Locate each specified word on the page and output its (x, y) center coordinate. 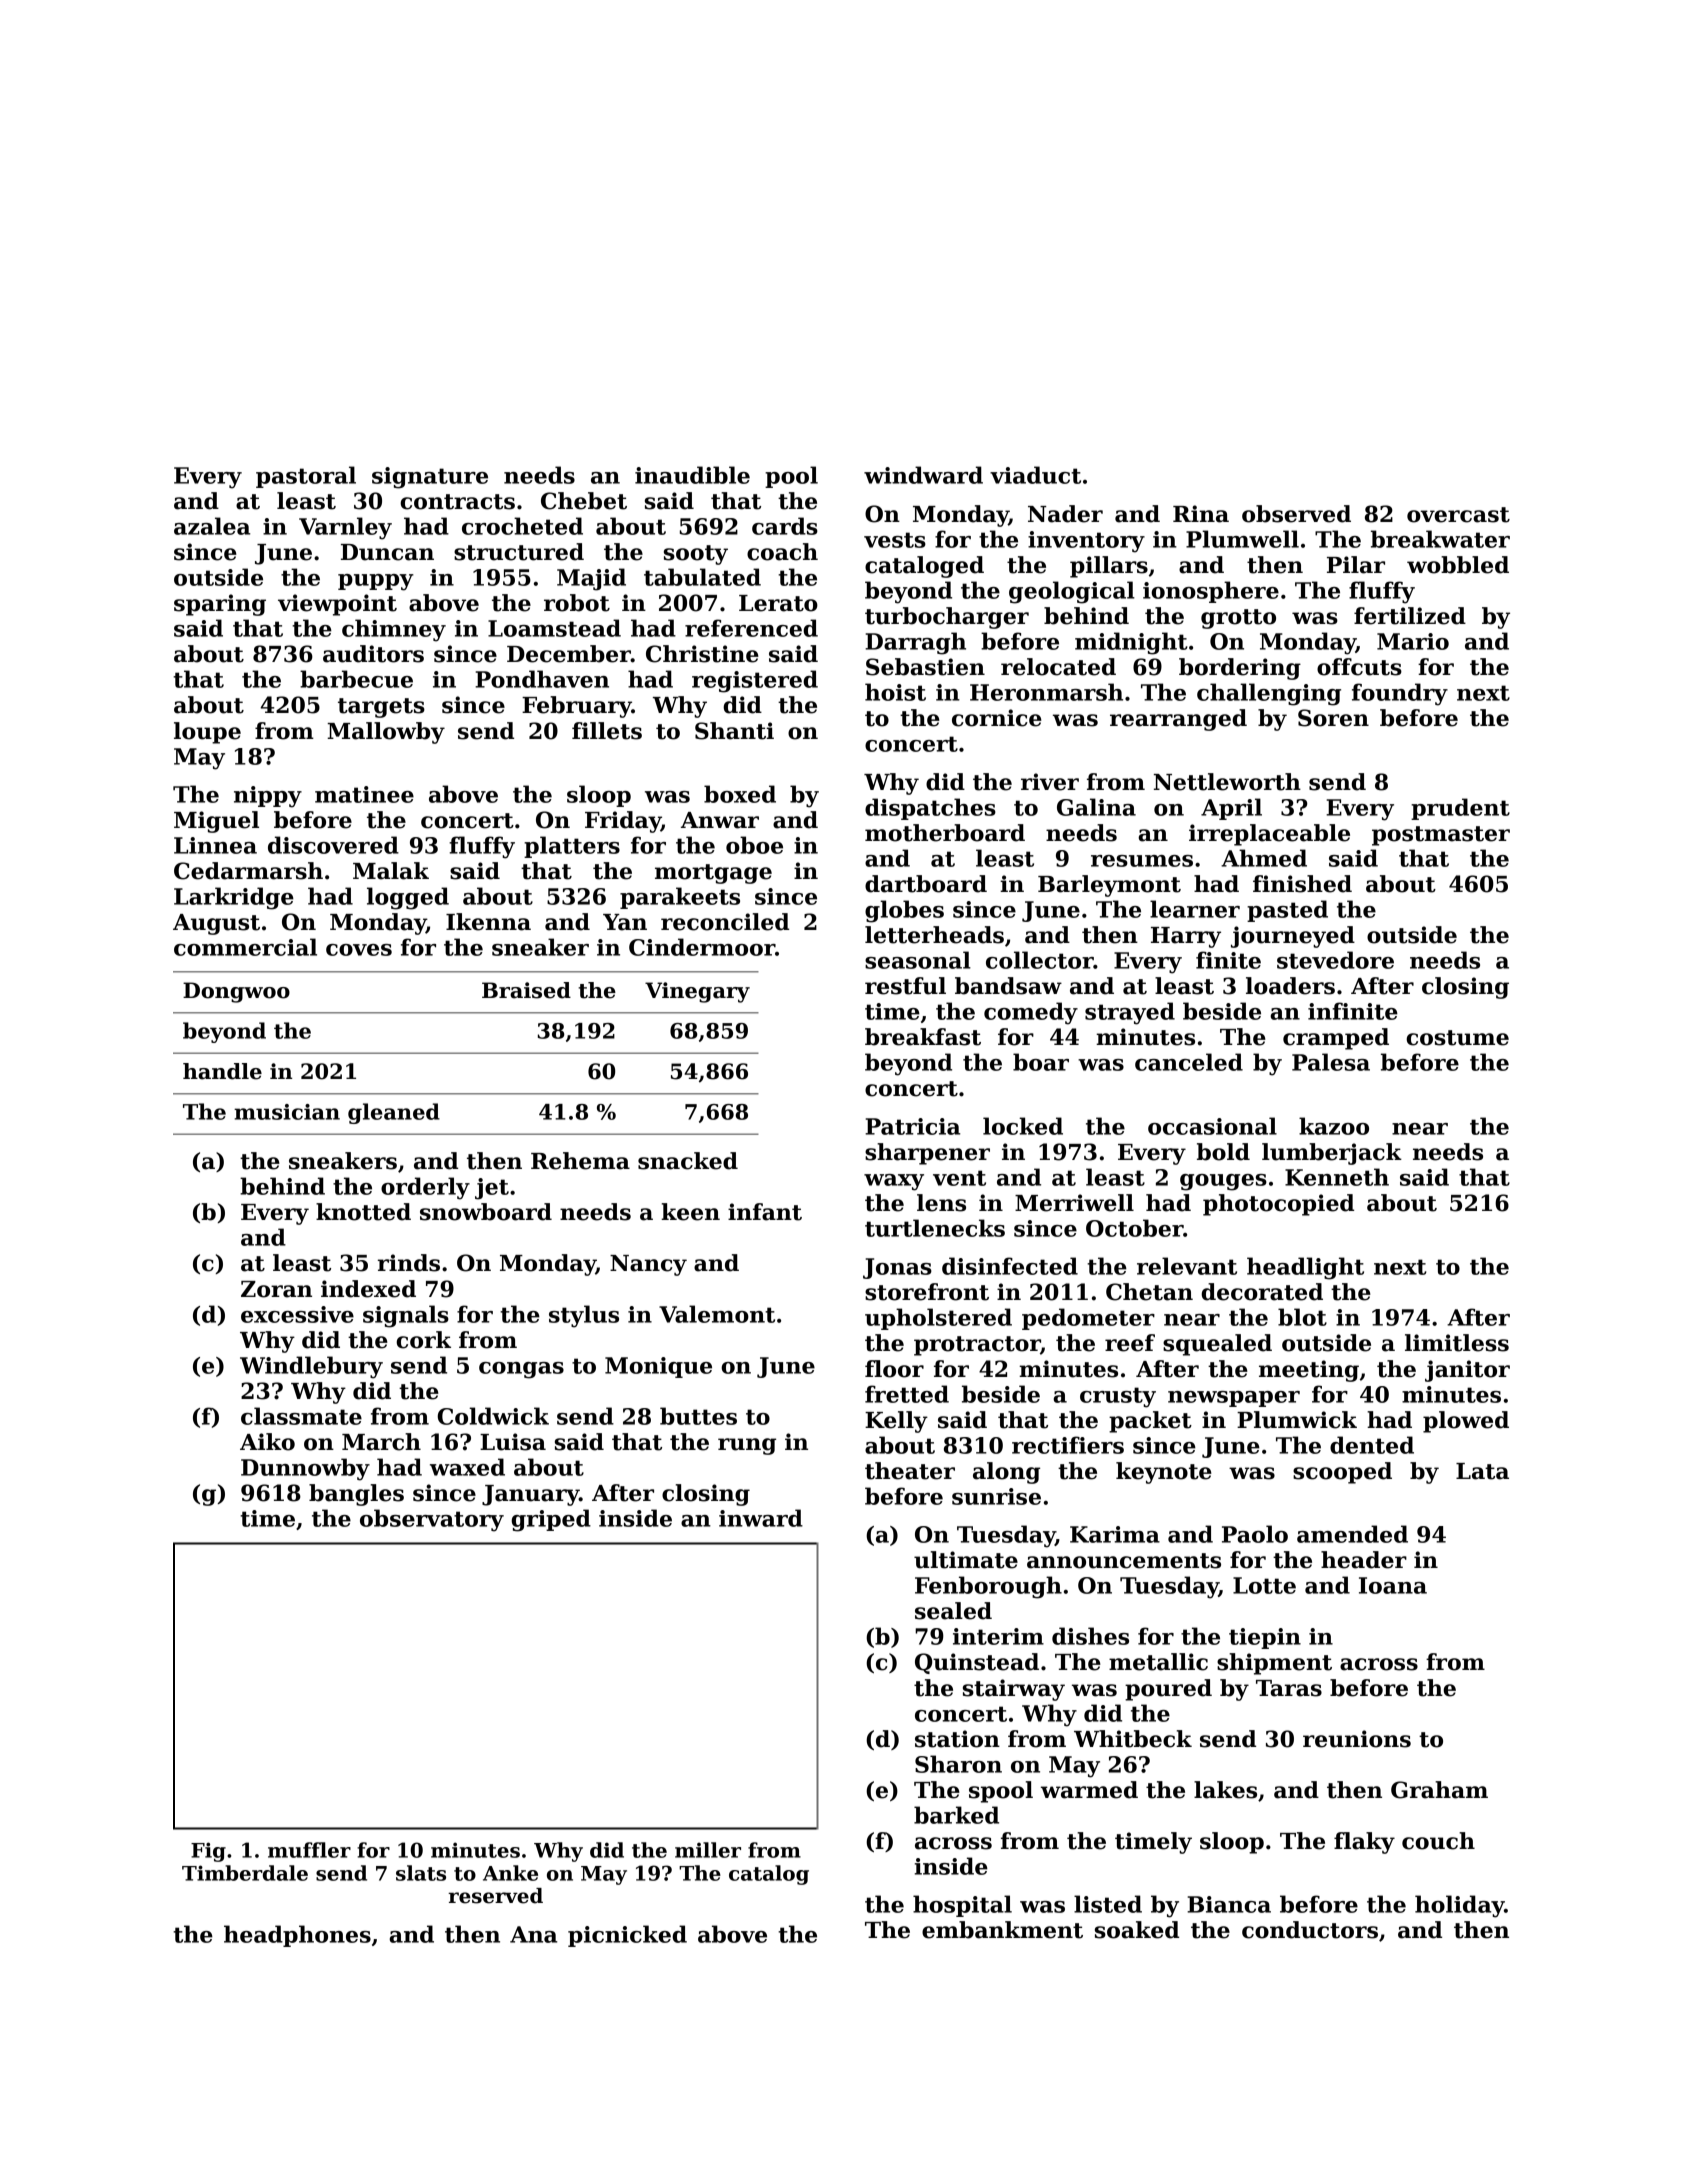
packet (1150, 1422)
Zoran (276, 1289)
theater (910, 1471)
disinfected (1010, 1266)
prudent (1460, 809)
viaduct (1035, 475)
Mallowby (386, 733)
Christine (702, 654)
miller (708, 1850)
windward (923, 475)
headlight (1305, 1268)
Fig (208, 1852)
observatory (432, 1520)
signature (430, 478)
